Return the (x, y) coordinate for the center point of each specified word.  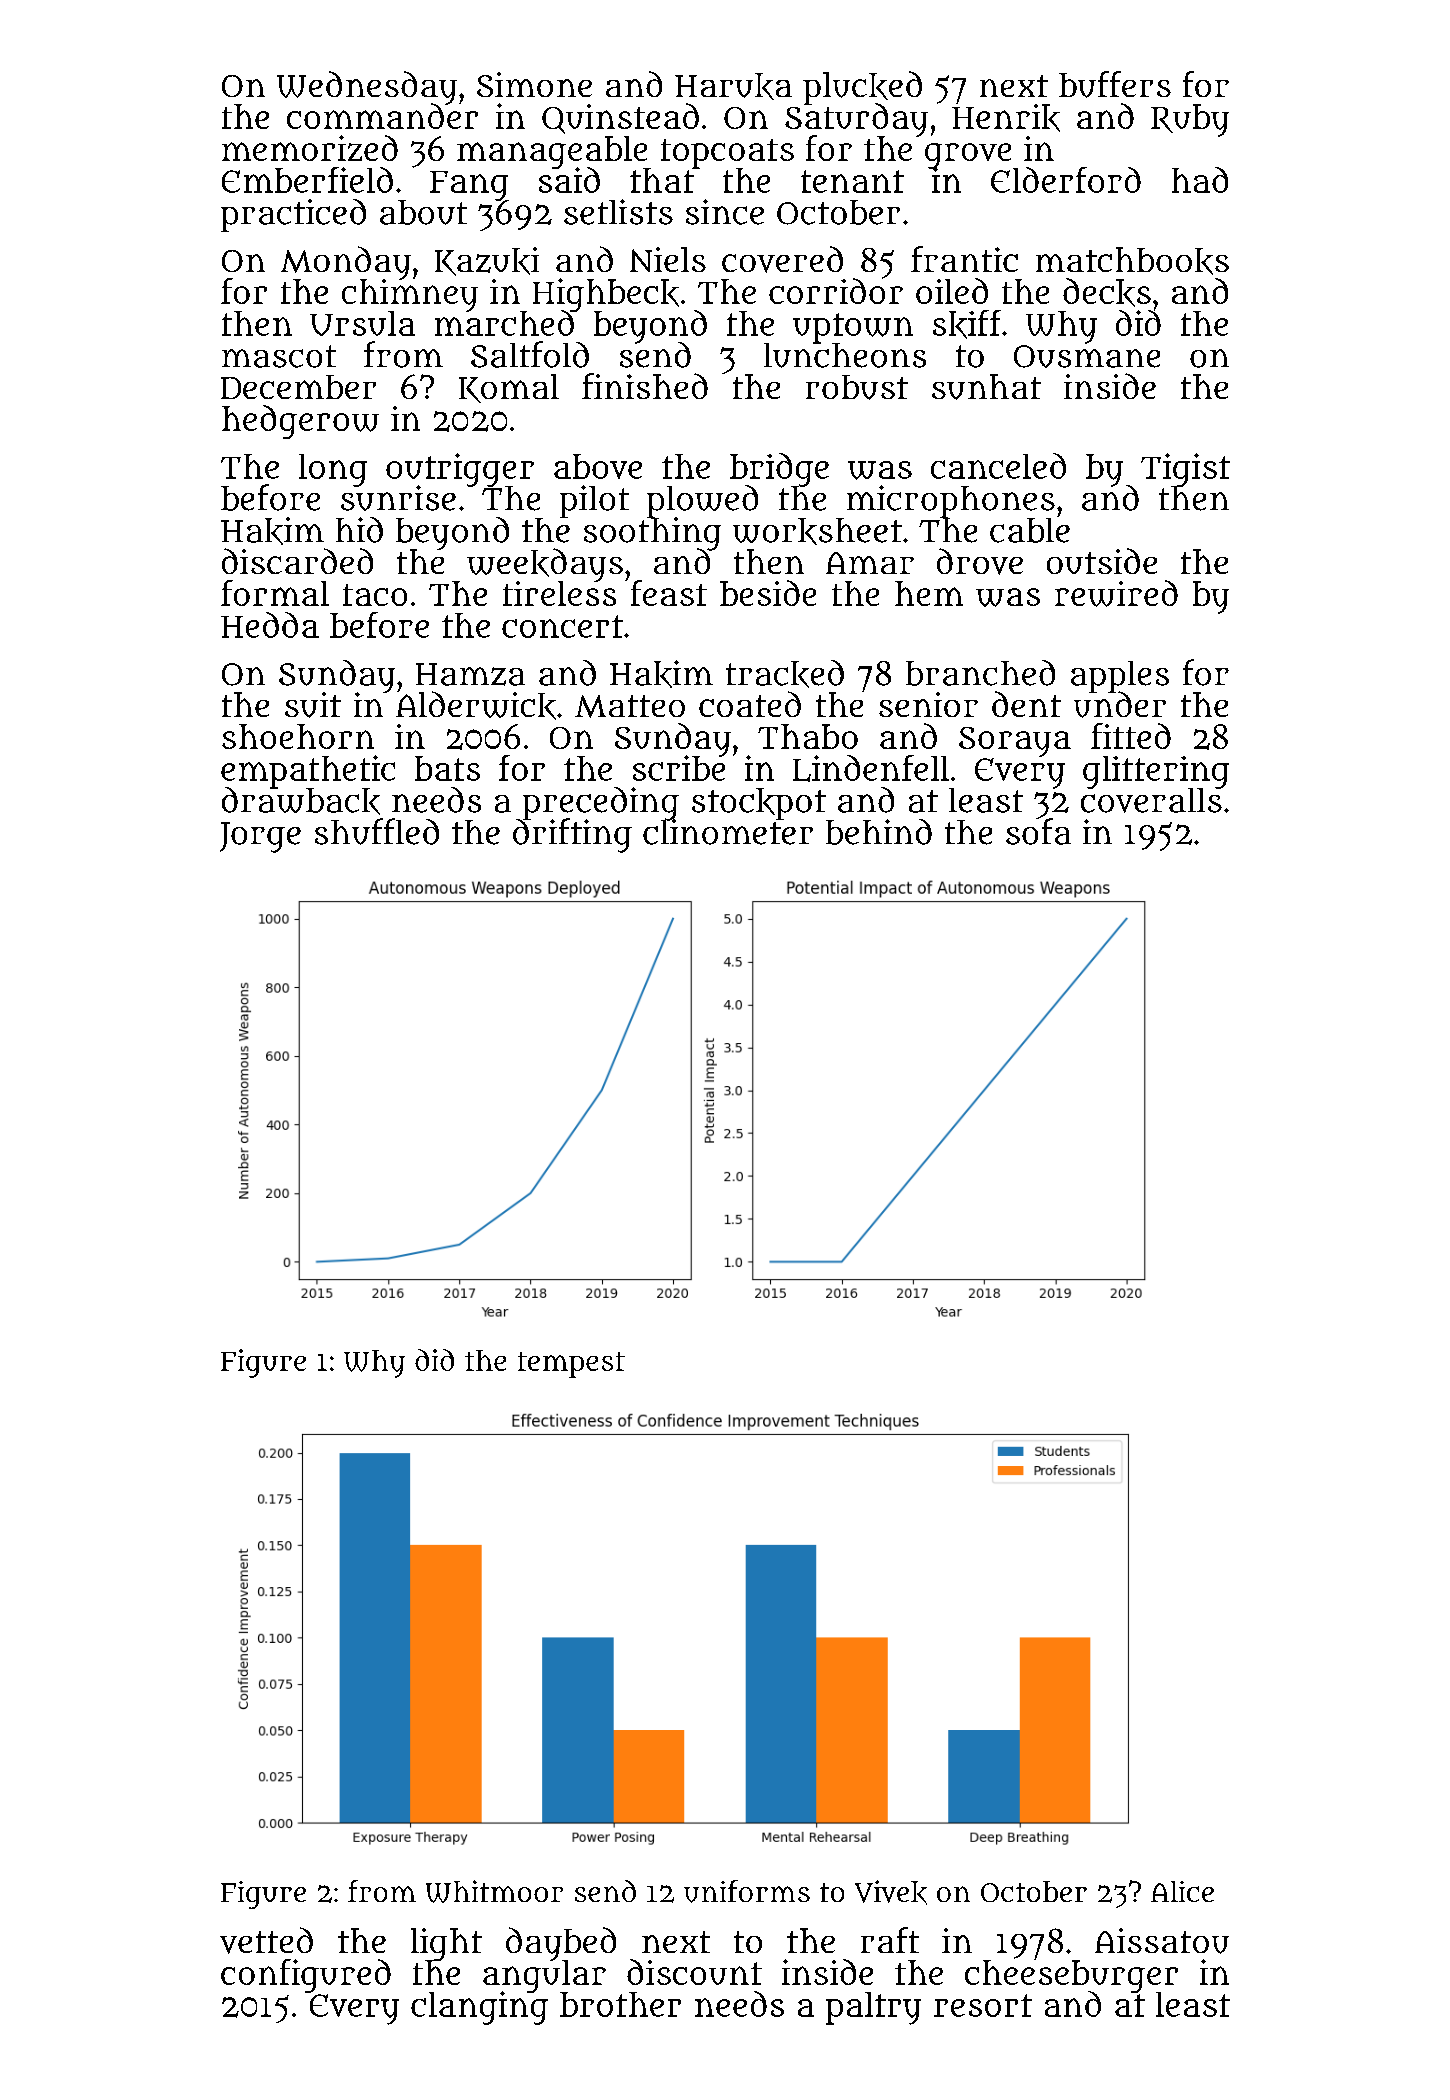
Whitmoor (494, 1891)
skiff (967, 324)
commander (382, 116)
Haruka (733, 86)
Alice (1182, 1891)
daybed (561, 1944)
